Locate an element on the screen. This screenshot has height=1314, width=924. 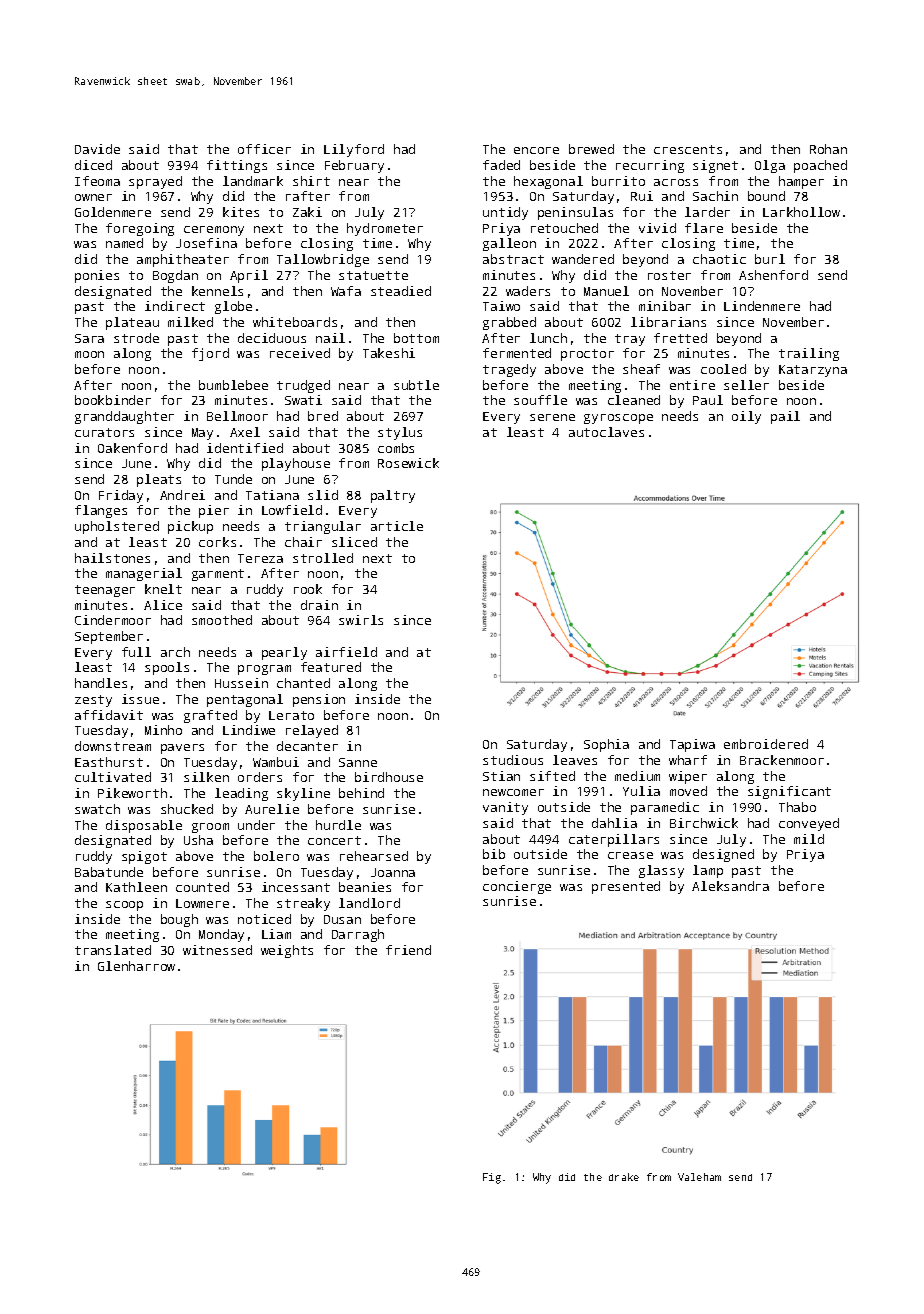
Hussein is located at coordinates (241, 683).
